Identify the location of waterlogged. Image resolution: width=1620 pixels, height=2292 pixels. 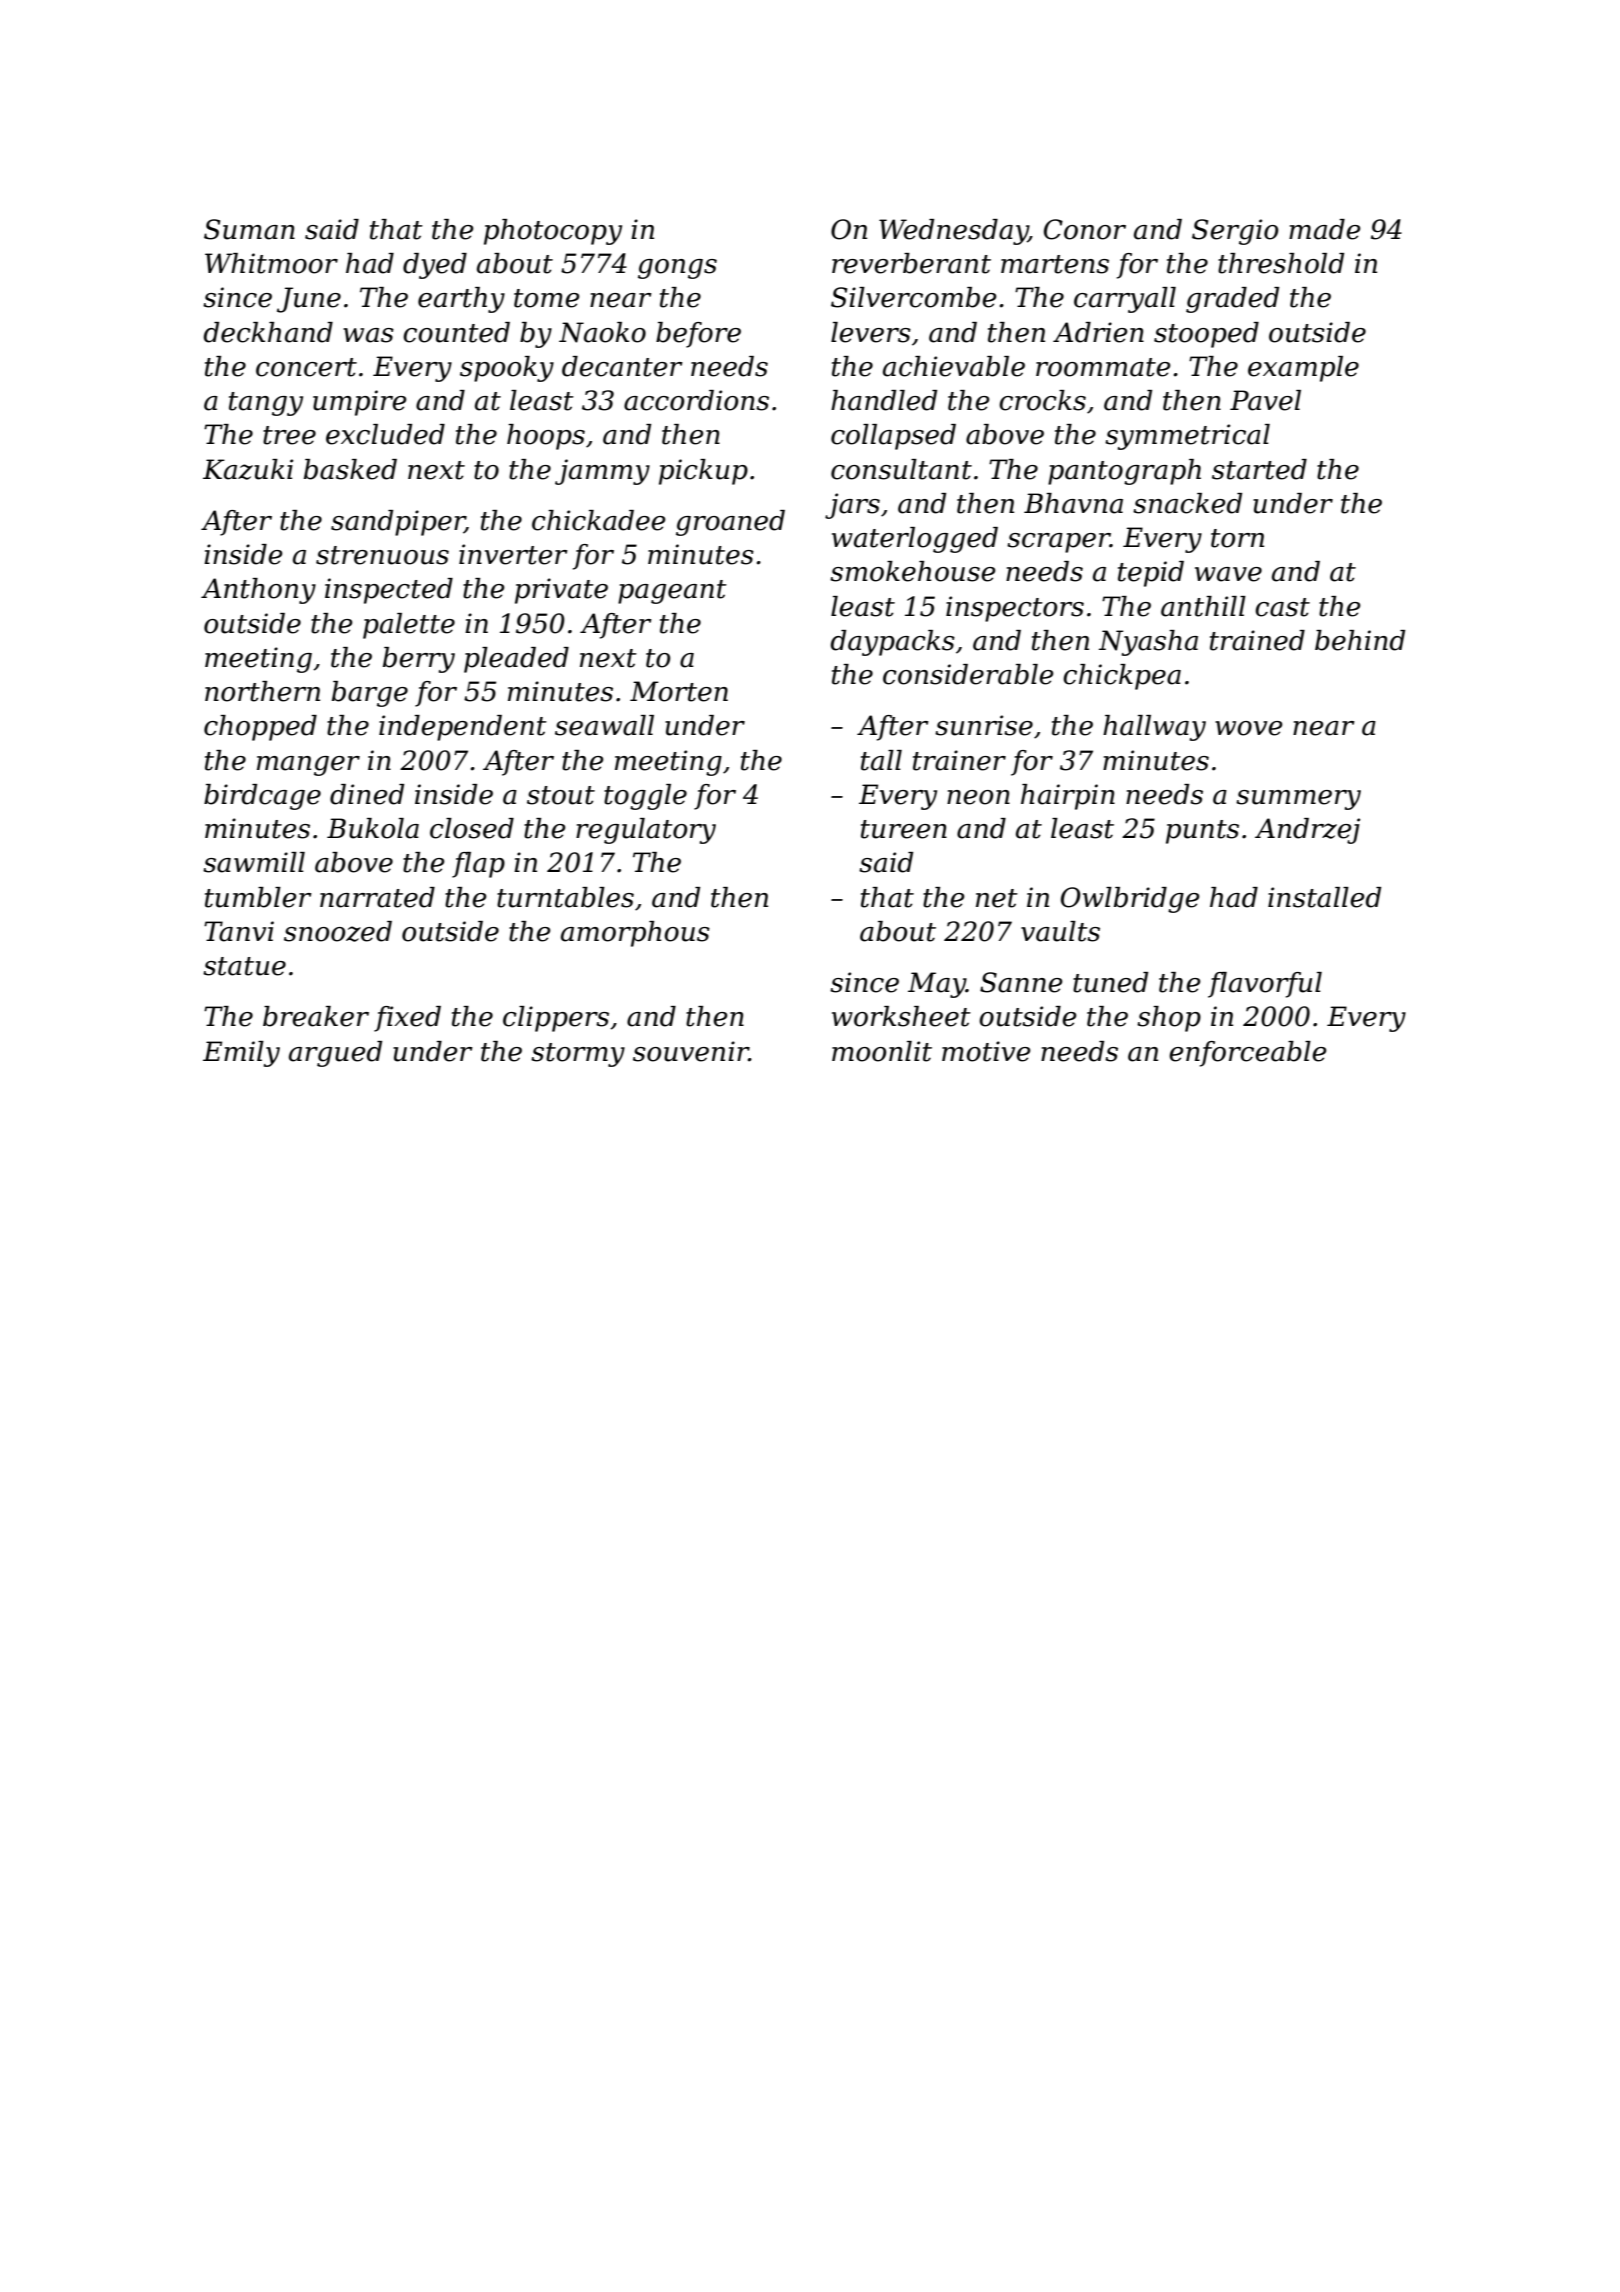
(915, 540).
